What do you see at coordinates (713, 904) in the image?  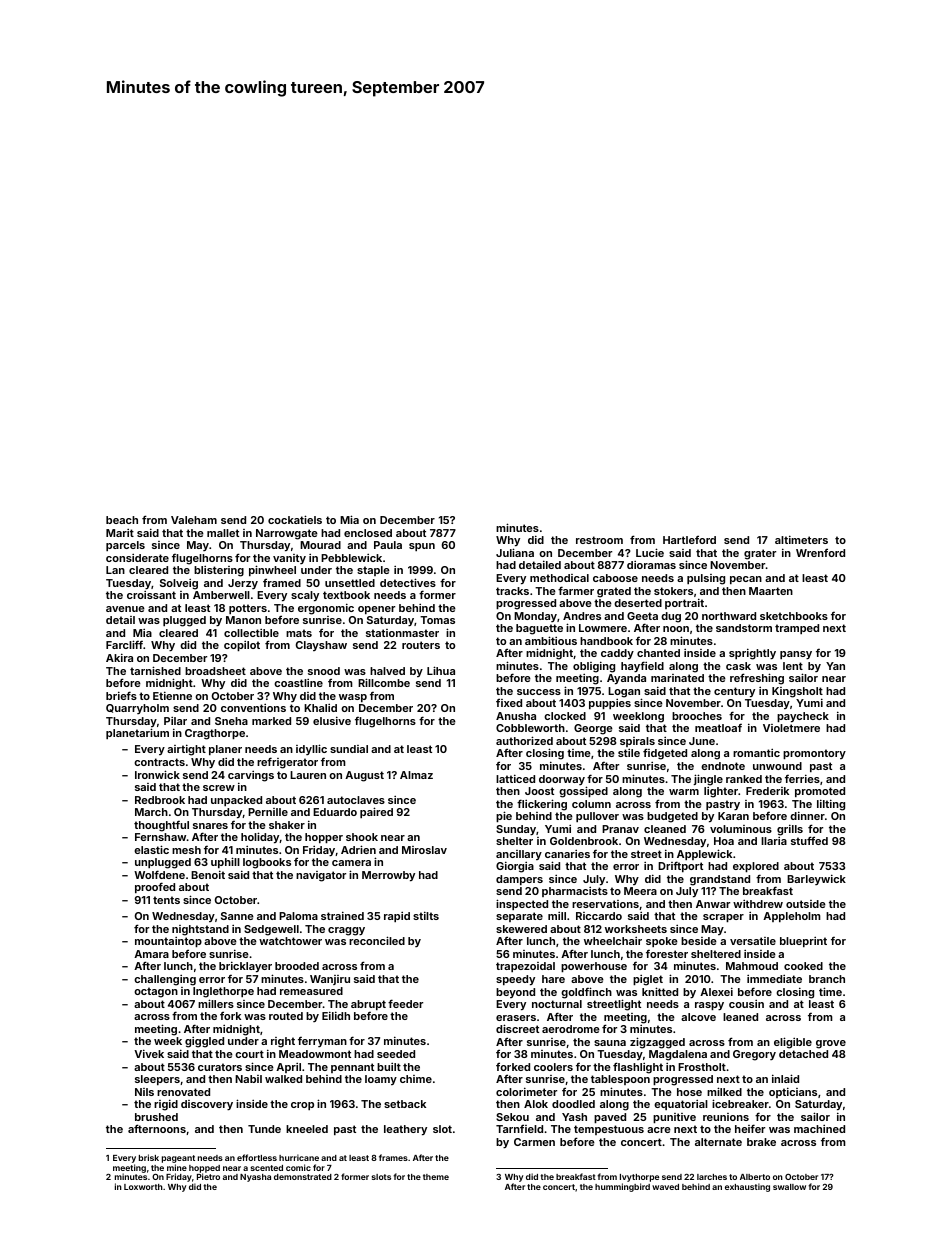 I see `Anwar` at bounding box center [713, 904].
